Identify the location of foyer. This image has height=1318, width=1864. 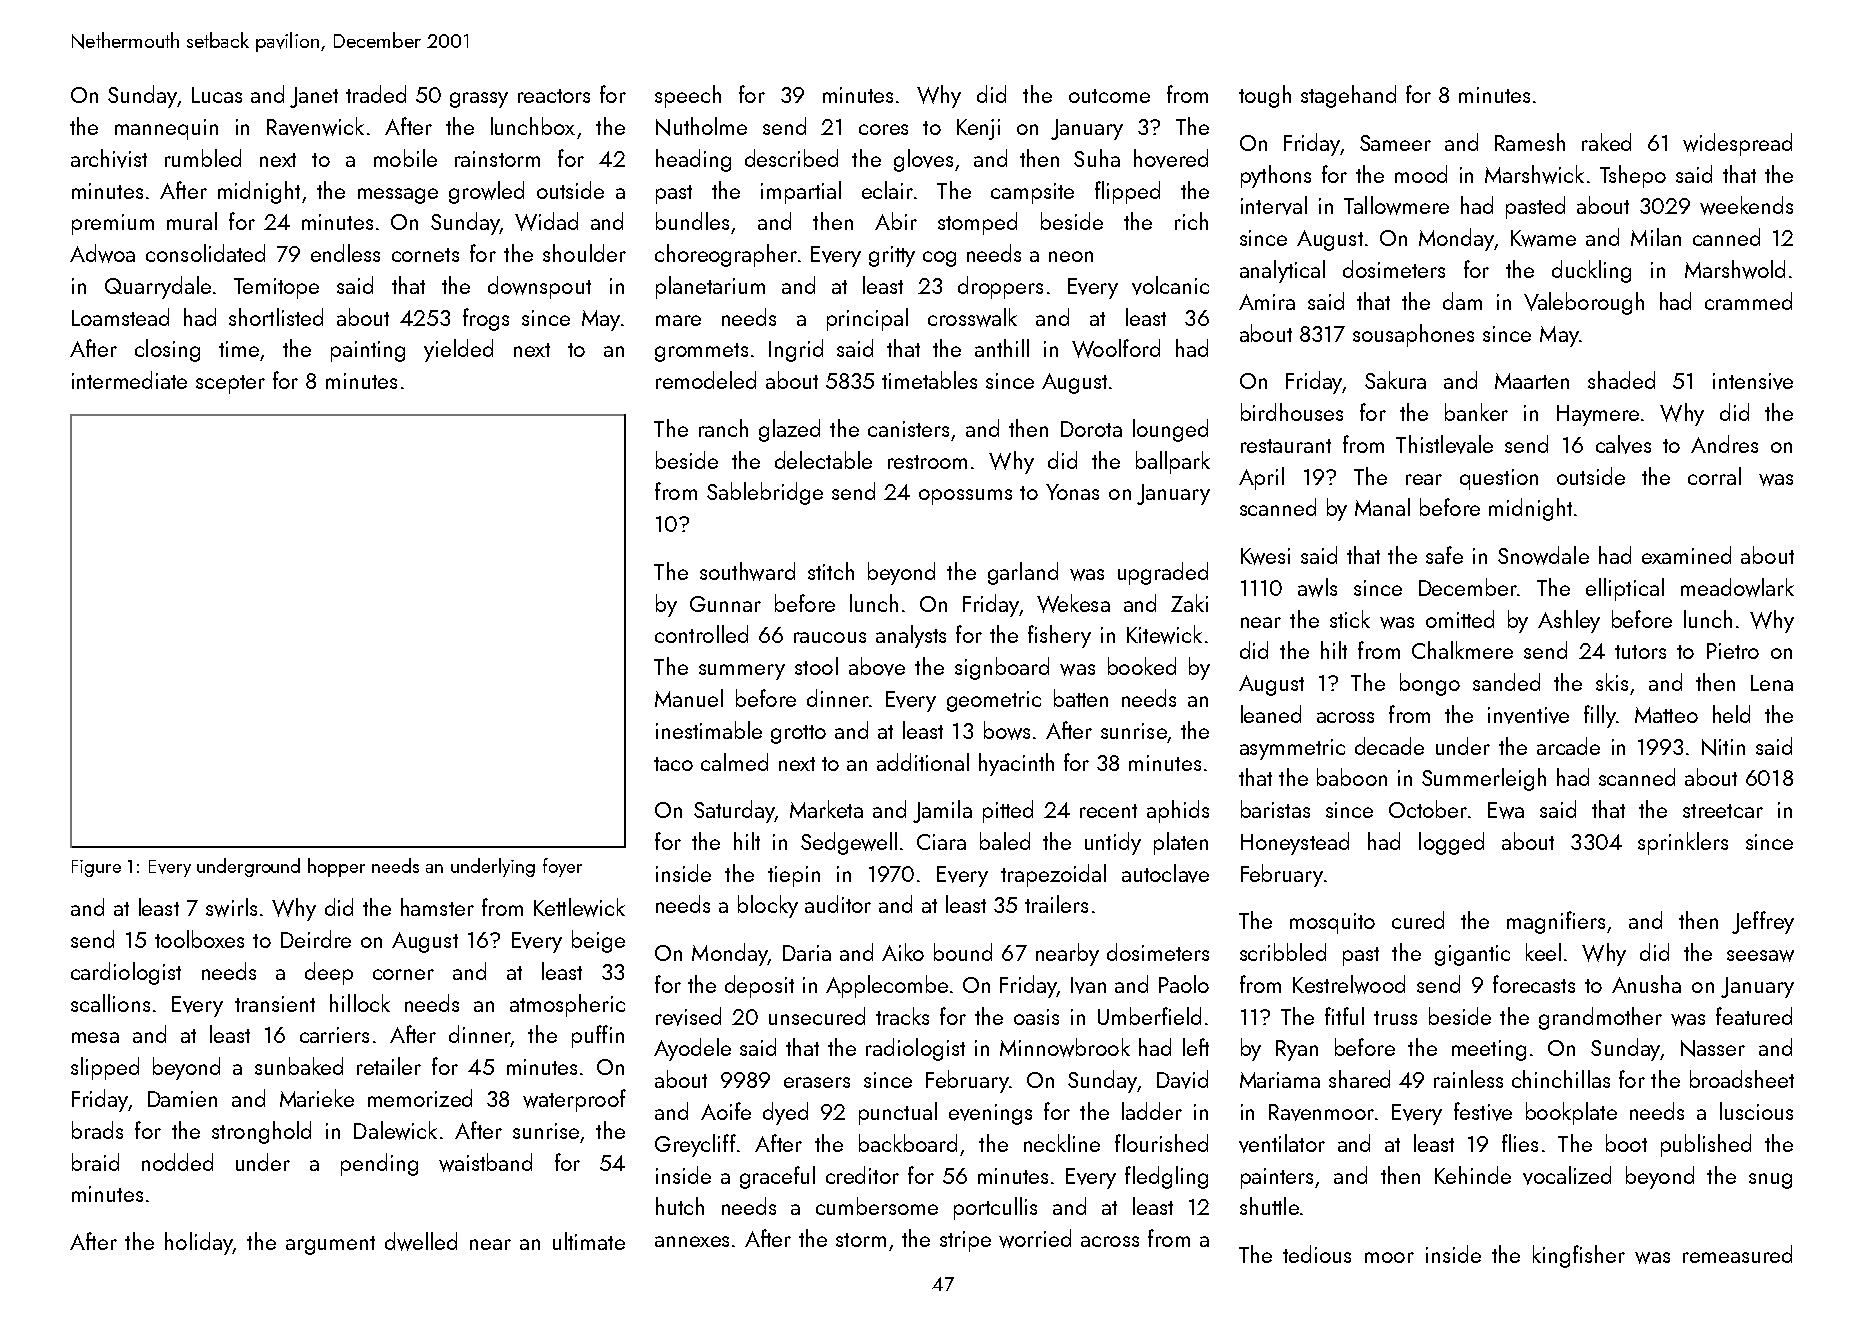
(562, 867).
